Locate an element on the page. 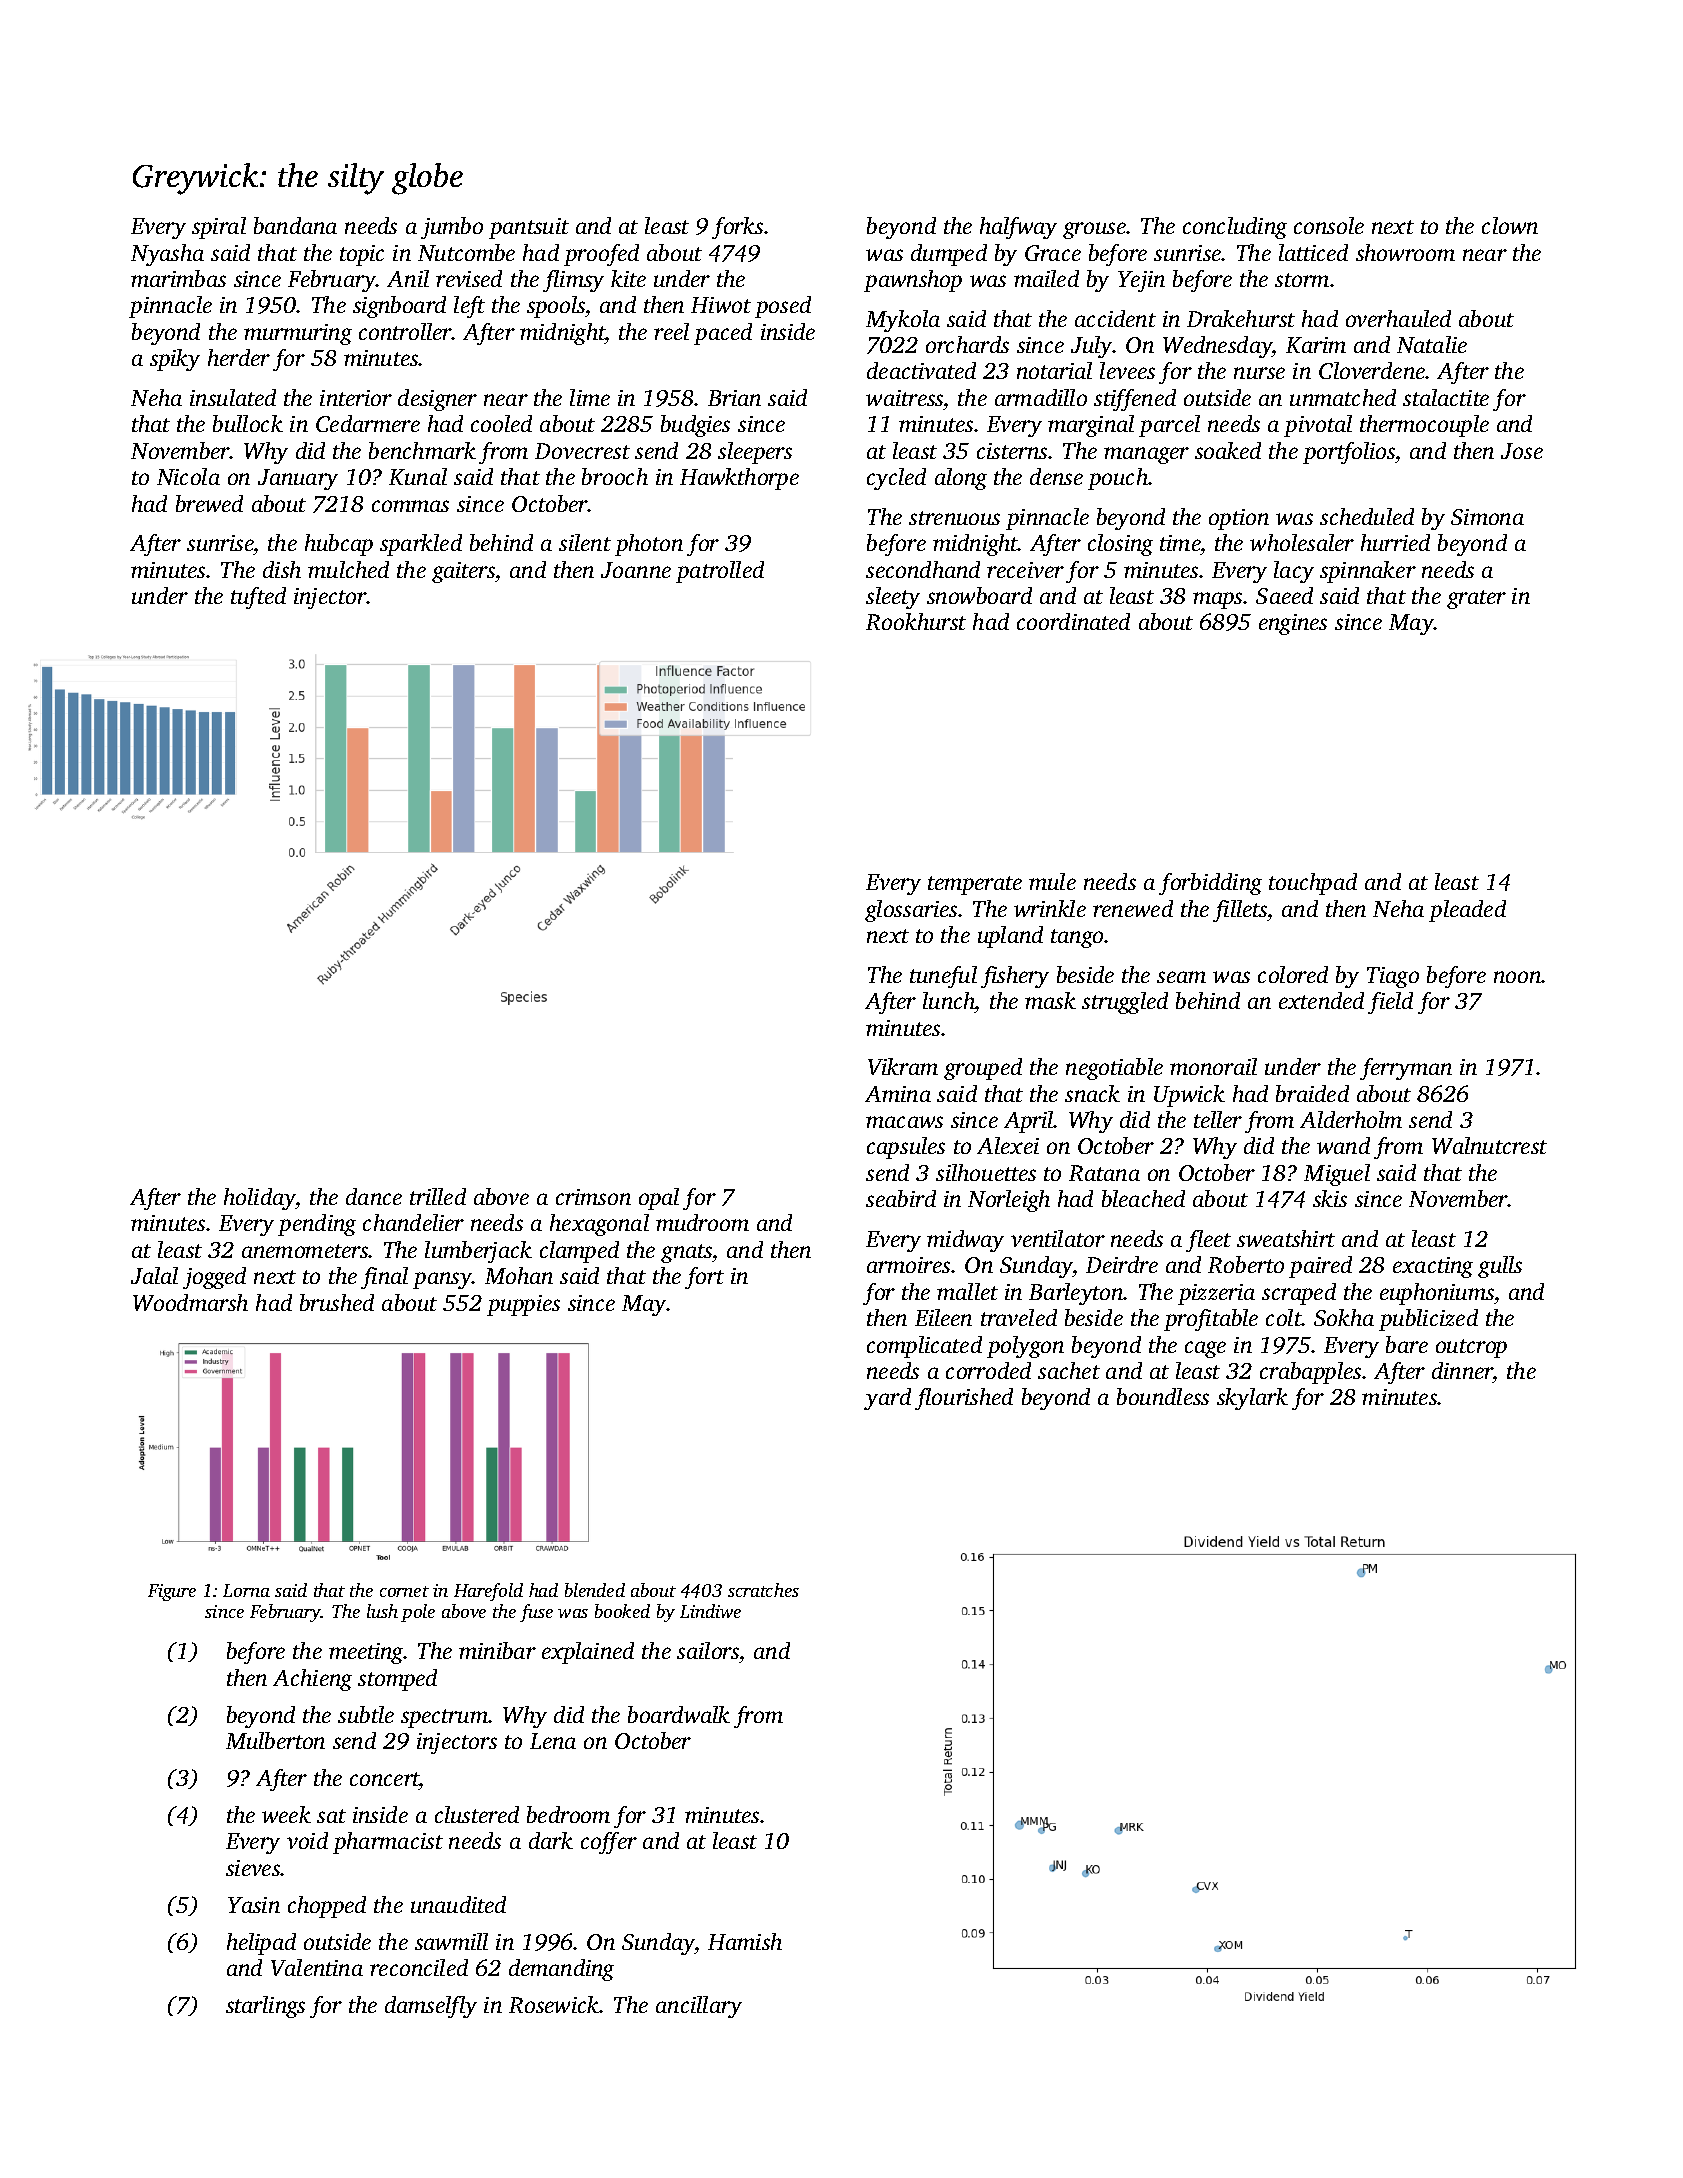  holiday is located at coordinates (260, 1199).
